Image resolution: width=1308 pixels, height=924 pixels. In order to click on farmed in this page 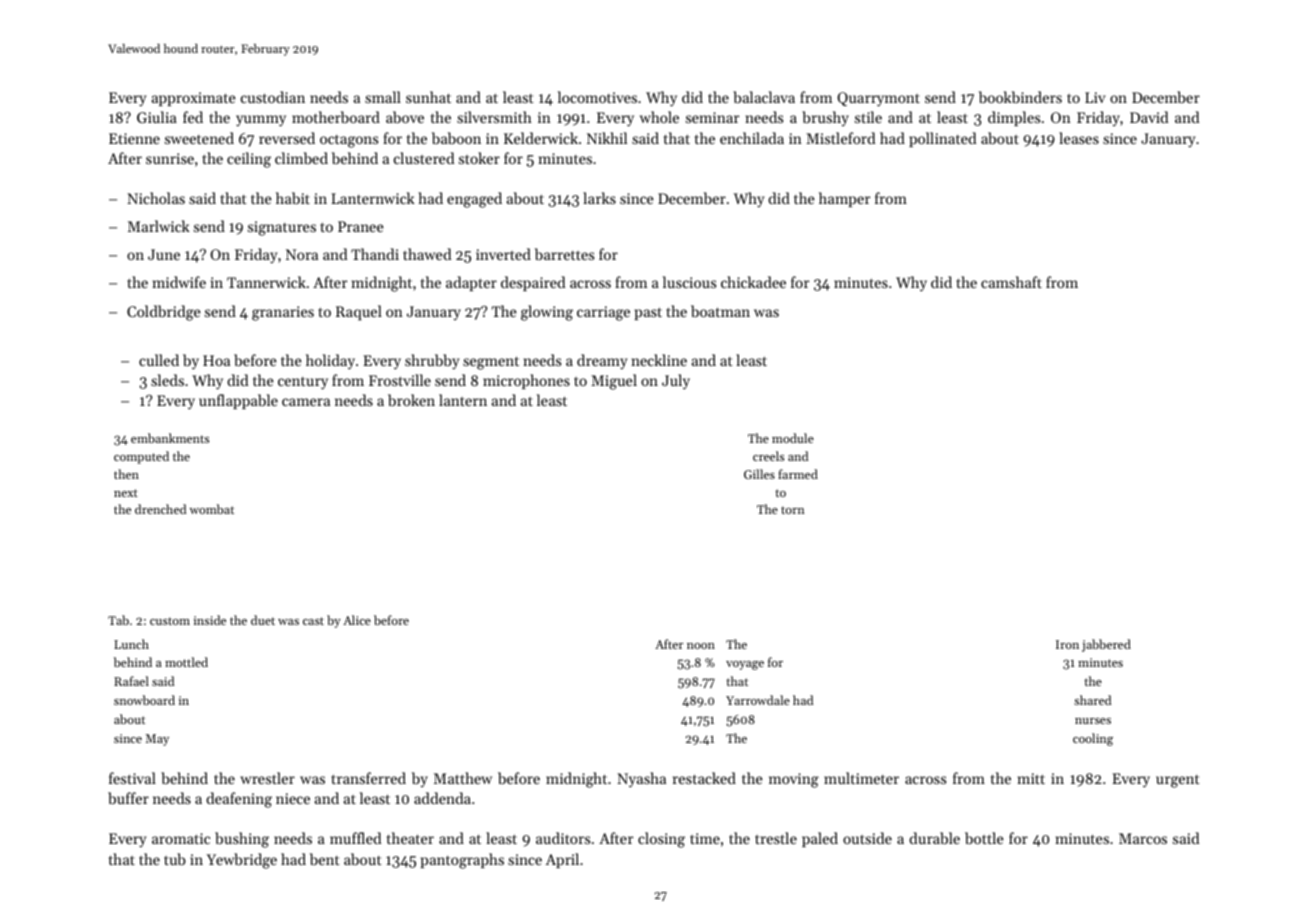, I will do `click(798, 474)`.
